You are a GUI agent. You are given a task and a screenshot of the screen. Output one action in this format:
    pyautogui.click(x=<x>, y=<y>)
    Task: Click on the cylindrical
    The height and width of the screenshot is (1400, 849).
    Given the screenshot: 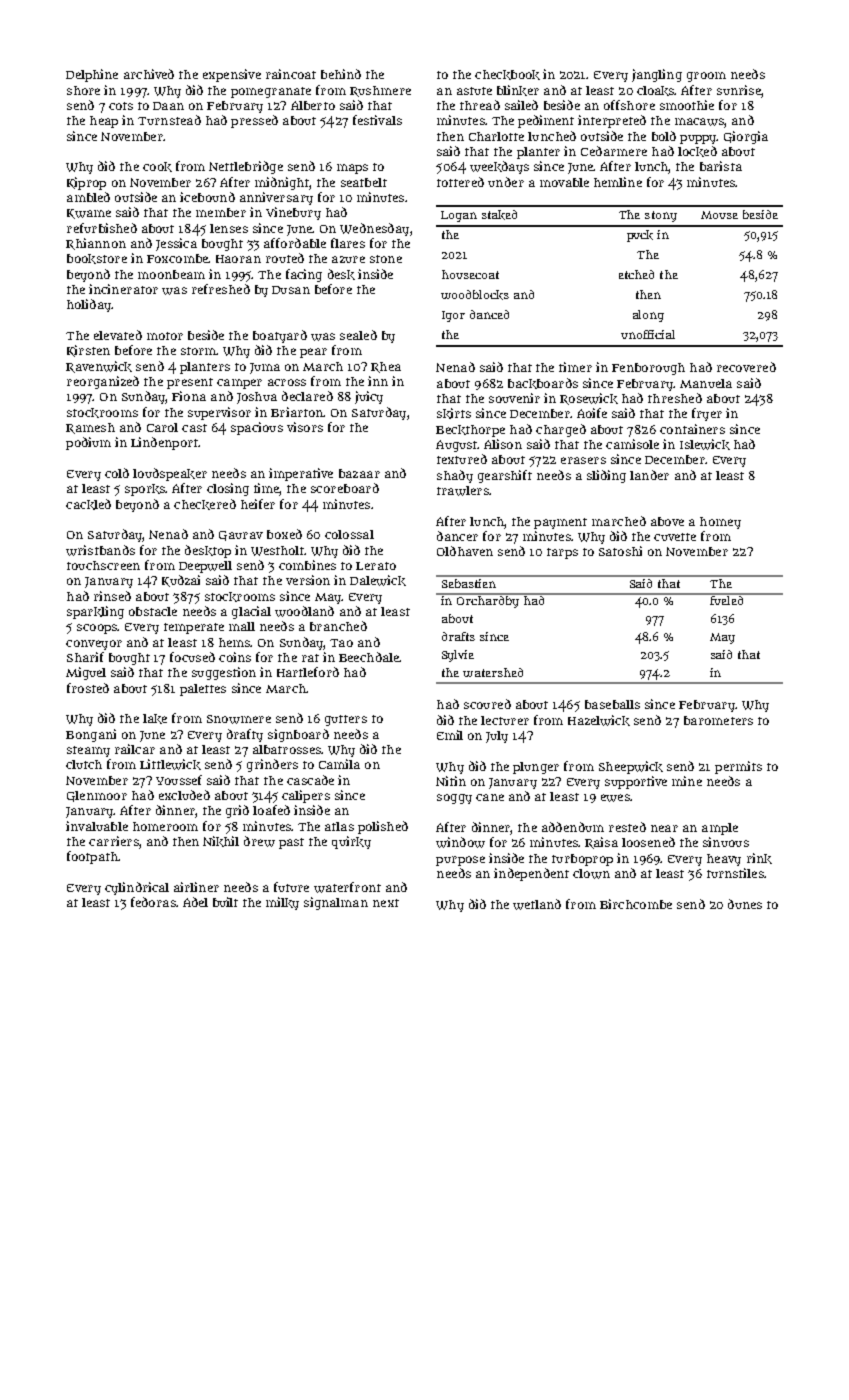 What is the action you would take?
    pyautogui.click(x=137, y=888)
